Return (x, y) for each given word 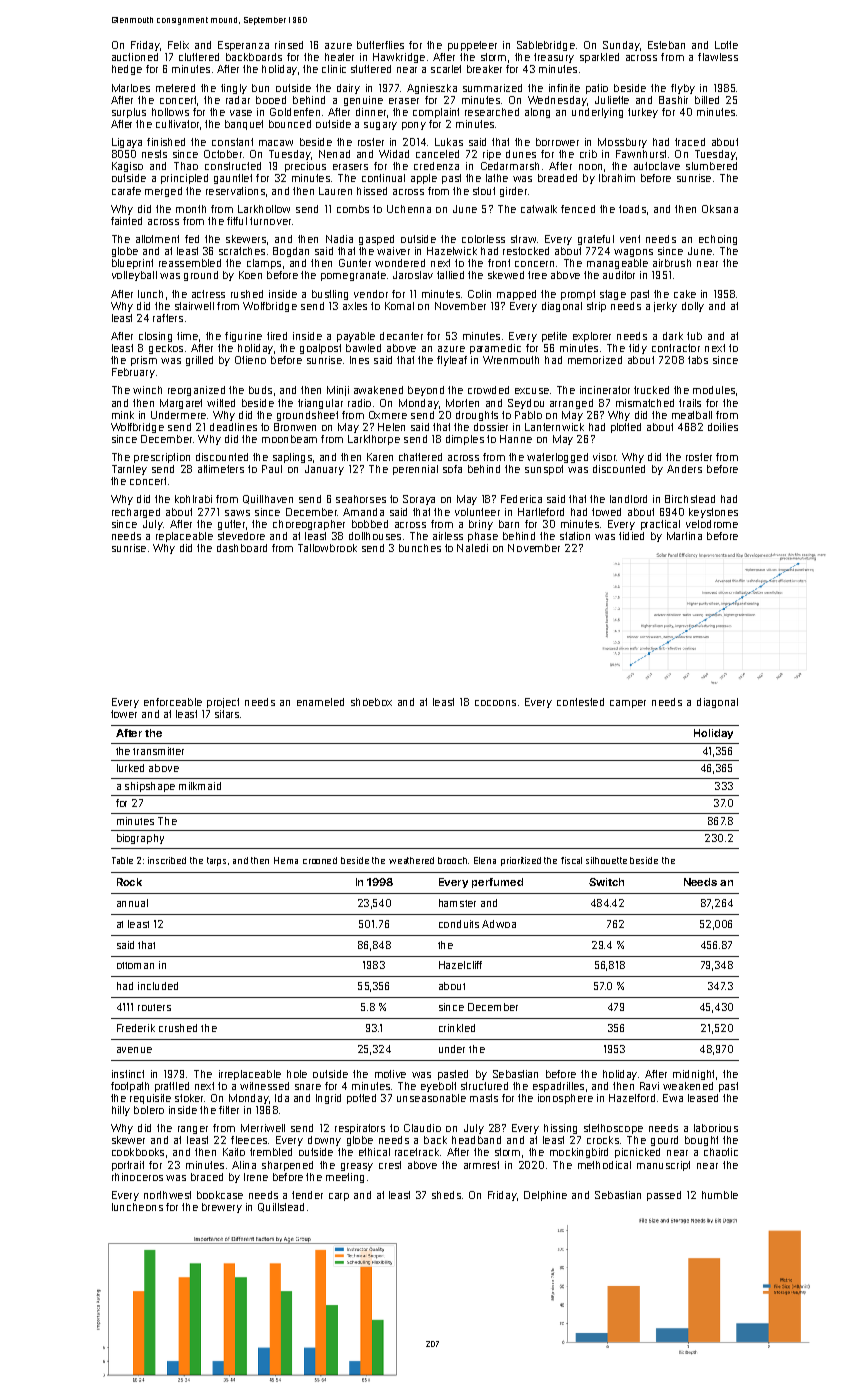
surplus (129, 113)
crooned (320, 860)
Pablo (528, 415)
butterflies (380, 45)
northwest (167, 1195)
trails (690, 403)
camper (628, 704)
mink (123, 415)
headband (476, 1140)
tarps (216, 861)
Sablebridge (546, 46)
